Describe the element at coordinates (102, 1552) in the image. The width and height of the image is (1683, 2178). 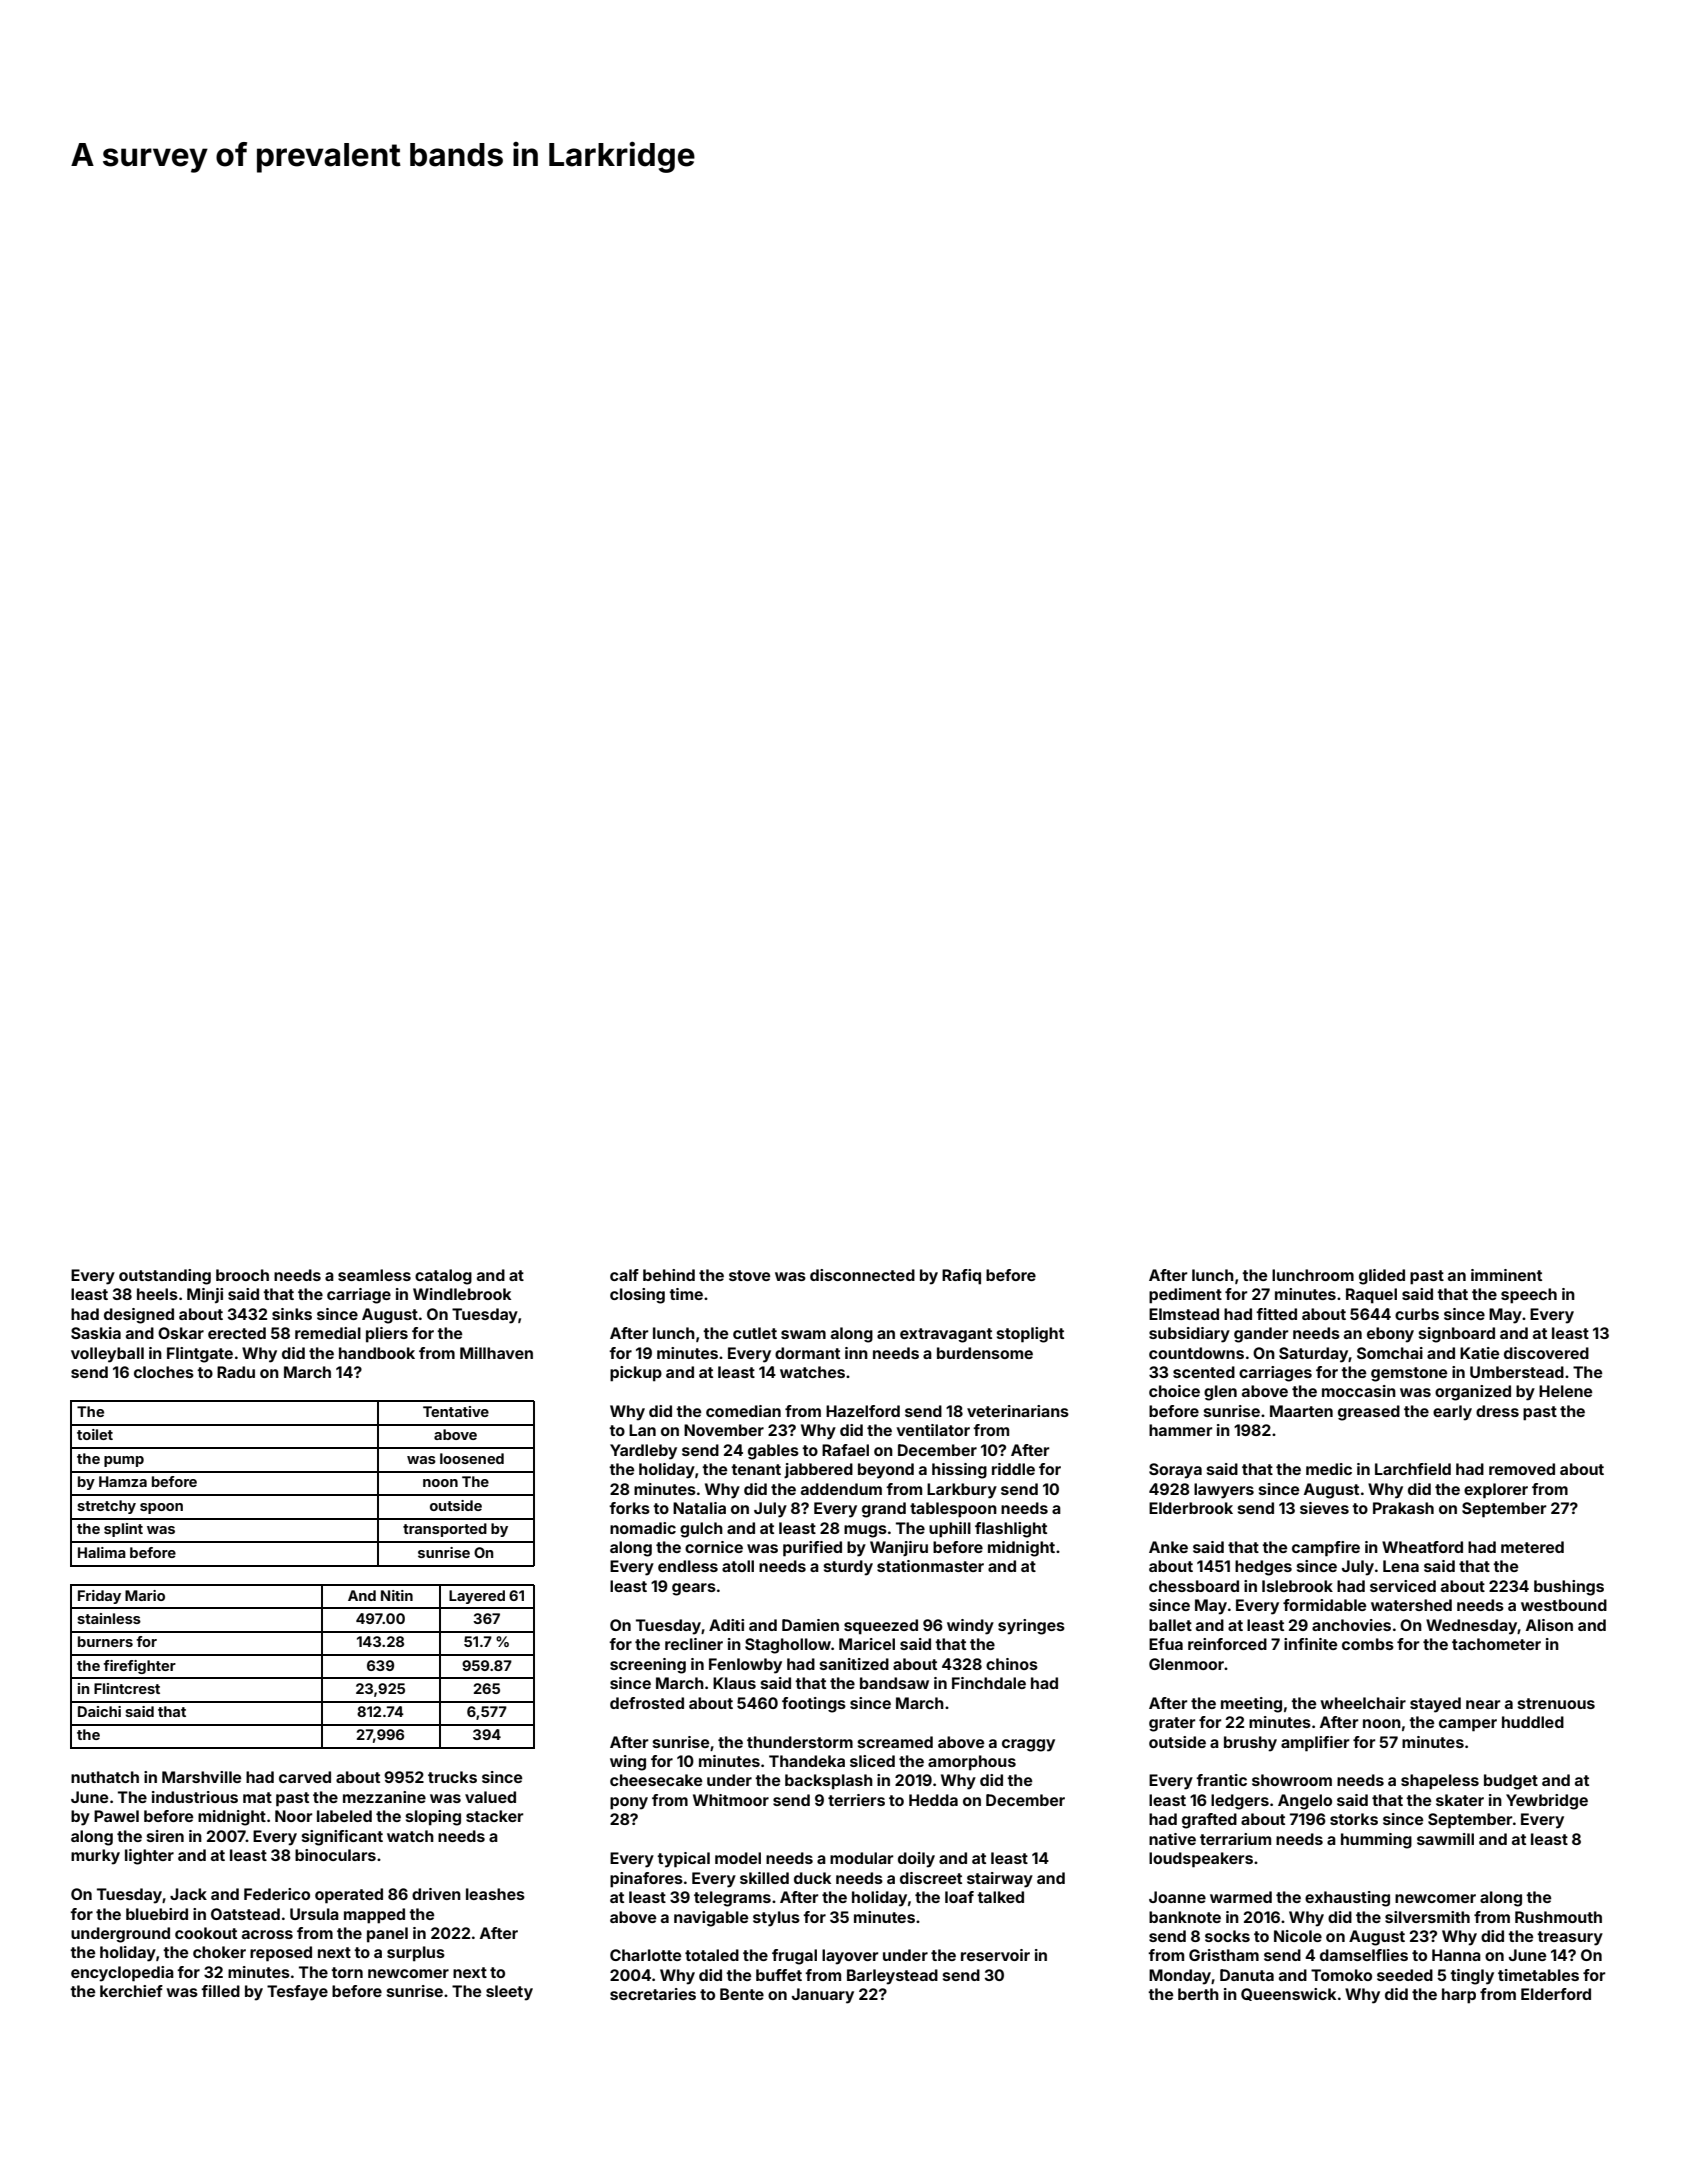
I see `Halima` at that location.
